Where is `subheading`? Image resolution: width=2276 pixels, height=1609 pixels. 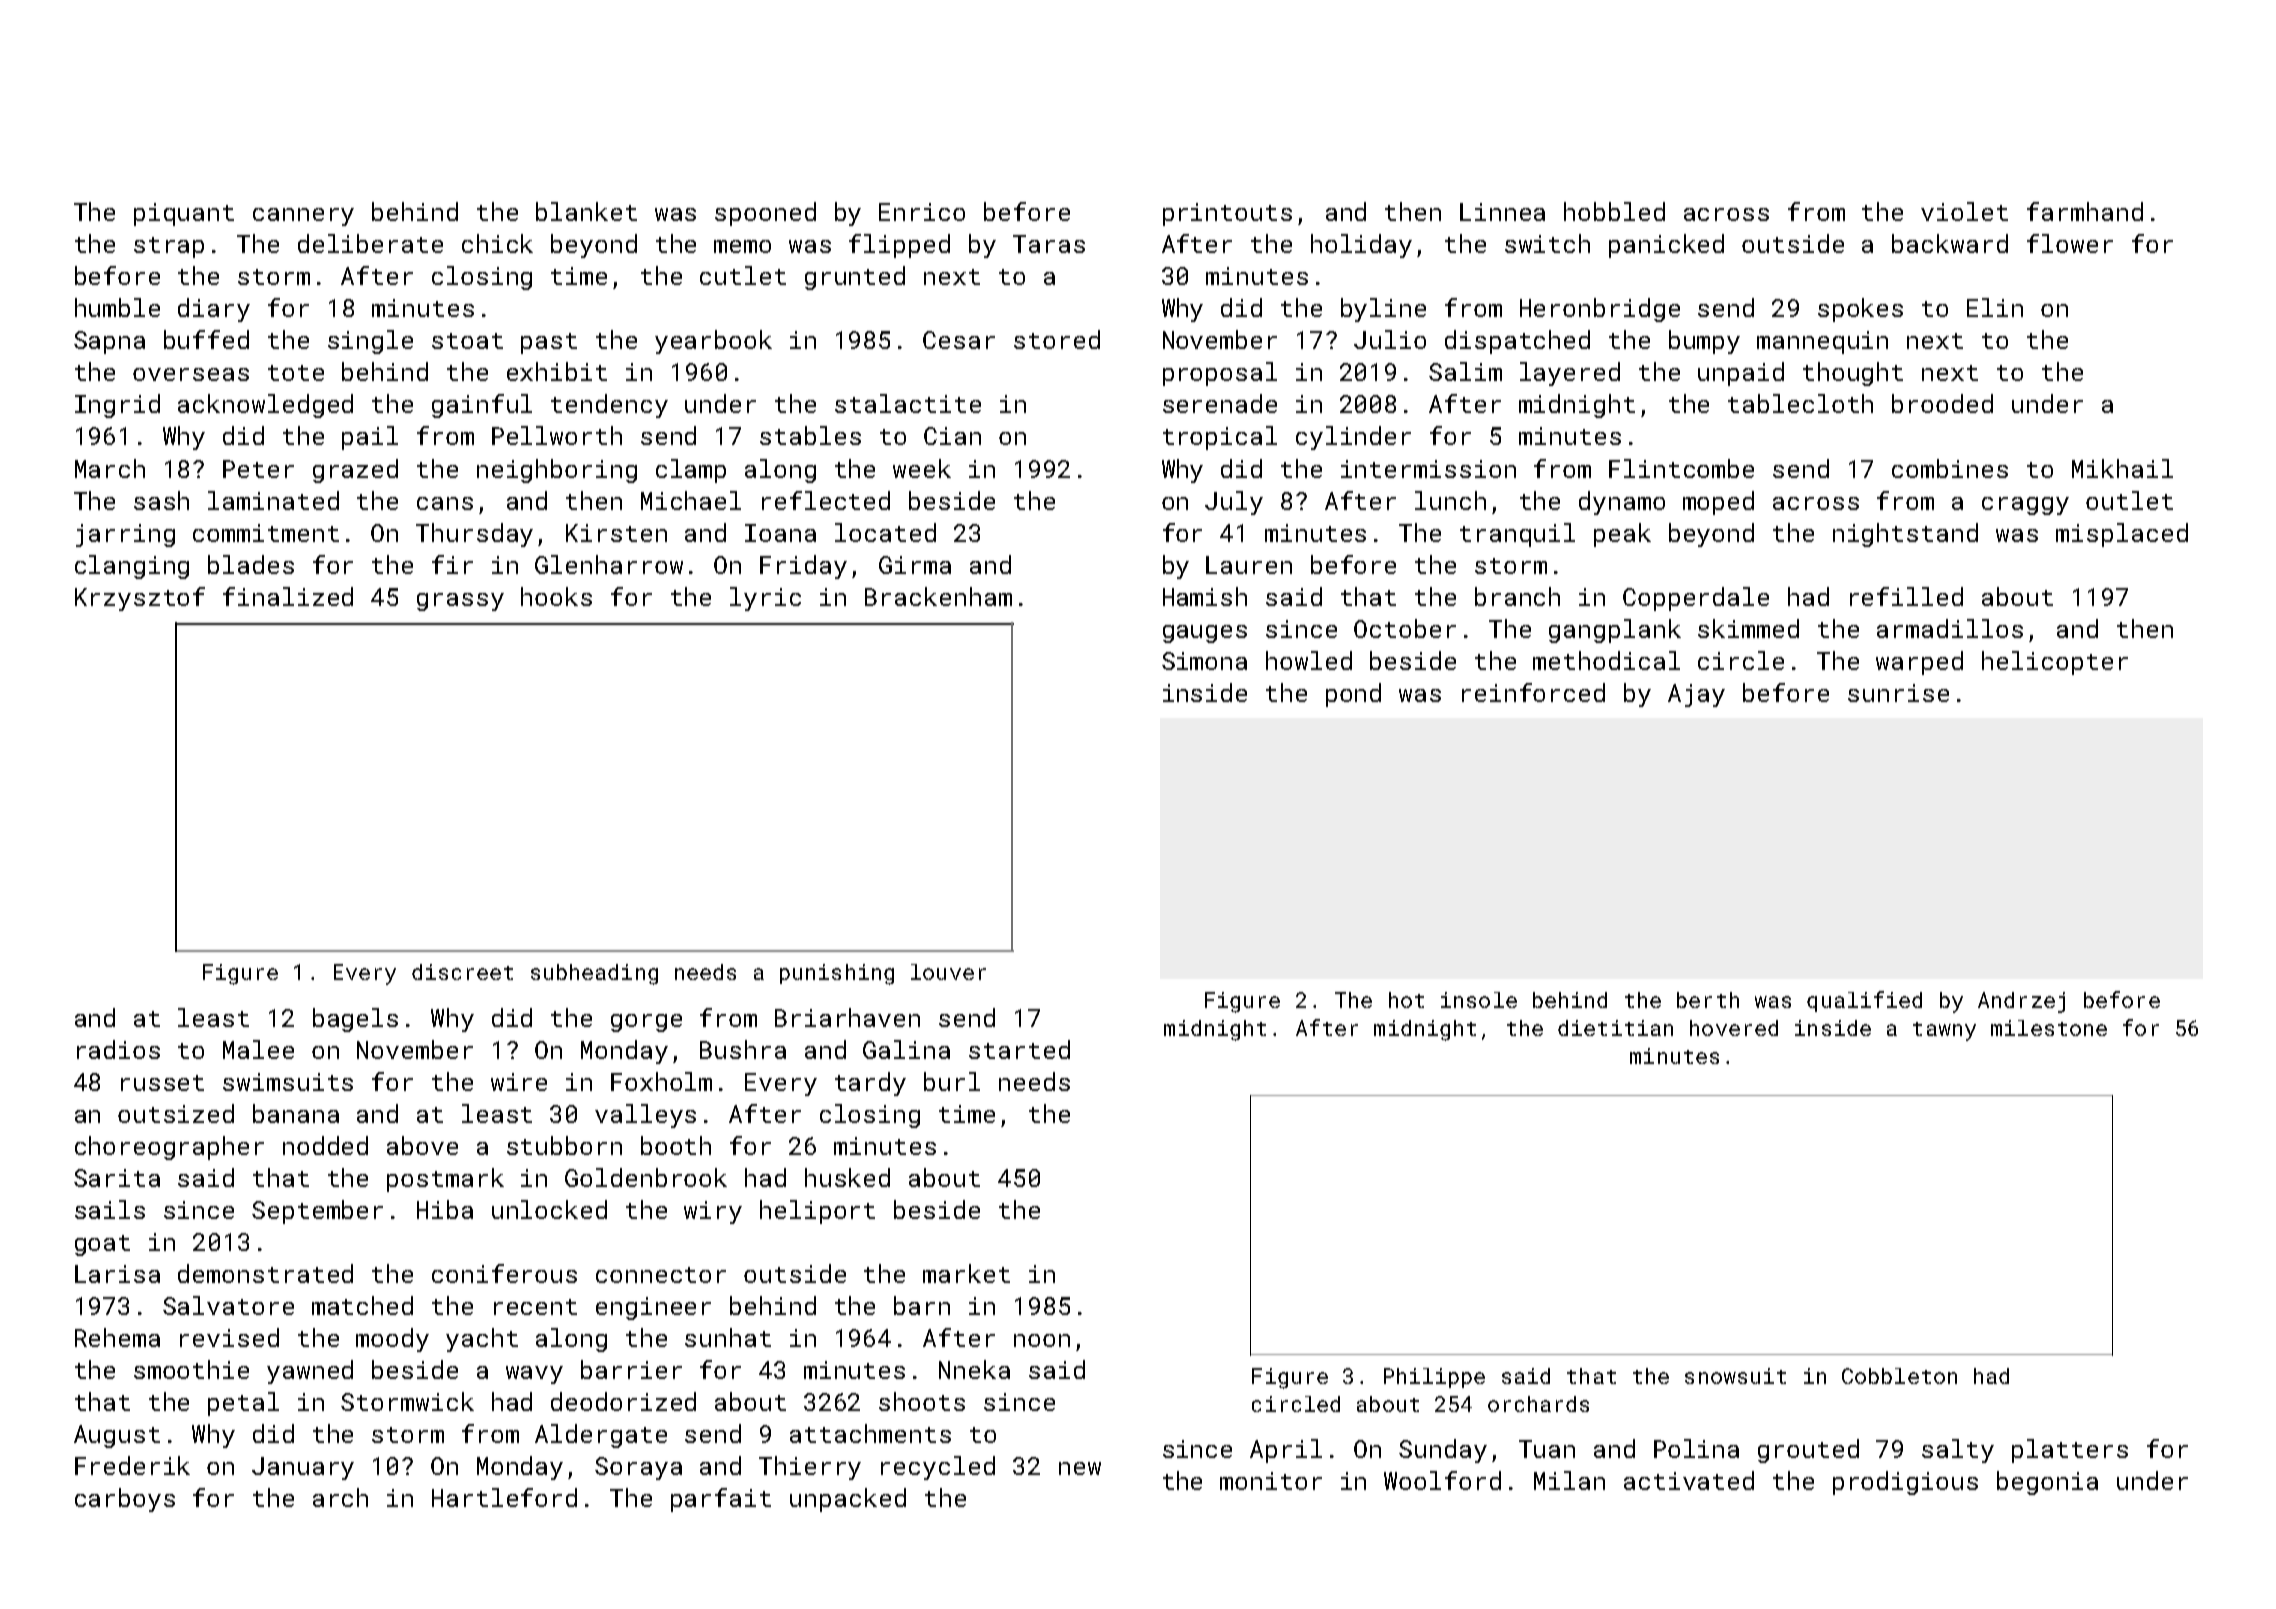
subheading is located at coordinates (594, 974).
